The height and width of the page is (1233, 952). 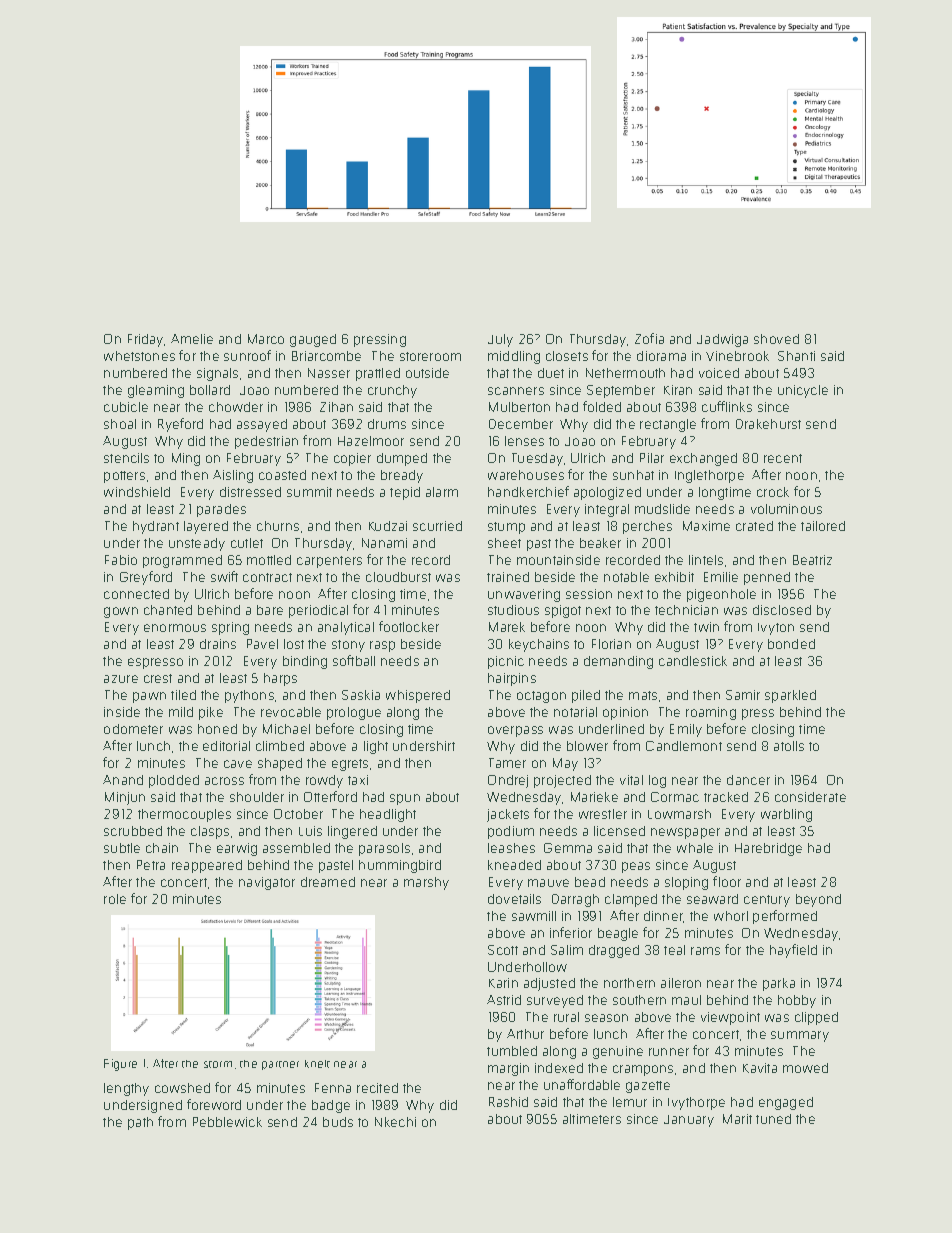 I want to click on Tamer, so click(x=507, y=763).
